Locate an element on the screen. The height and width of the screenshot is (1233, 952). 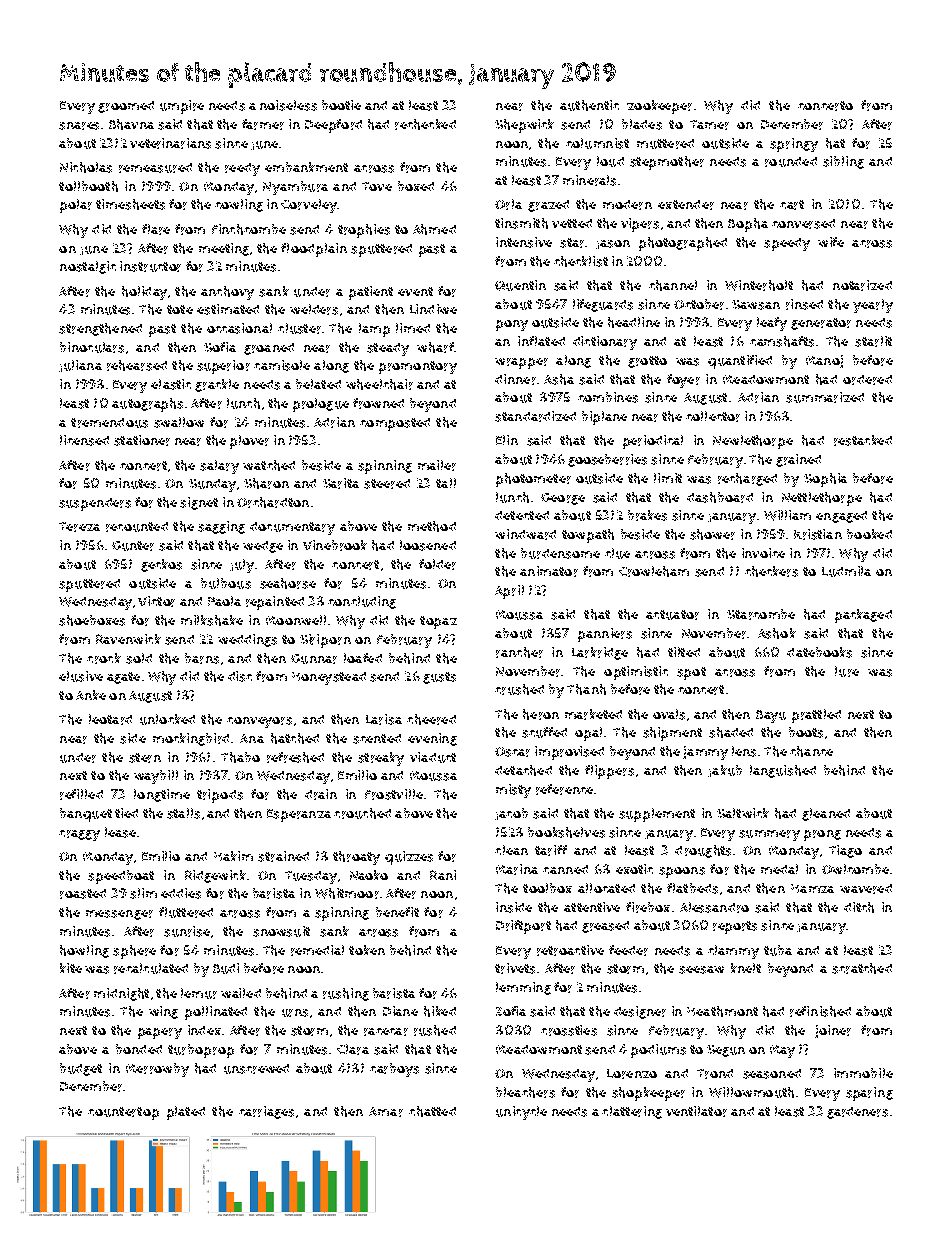
scratched is located at coordinates (862, 968).
